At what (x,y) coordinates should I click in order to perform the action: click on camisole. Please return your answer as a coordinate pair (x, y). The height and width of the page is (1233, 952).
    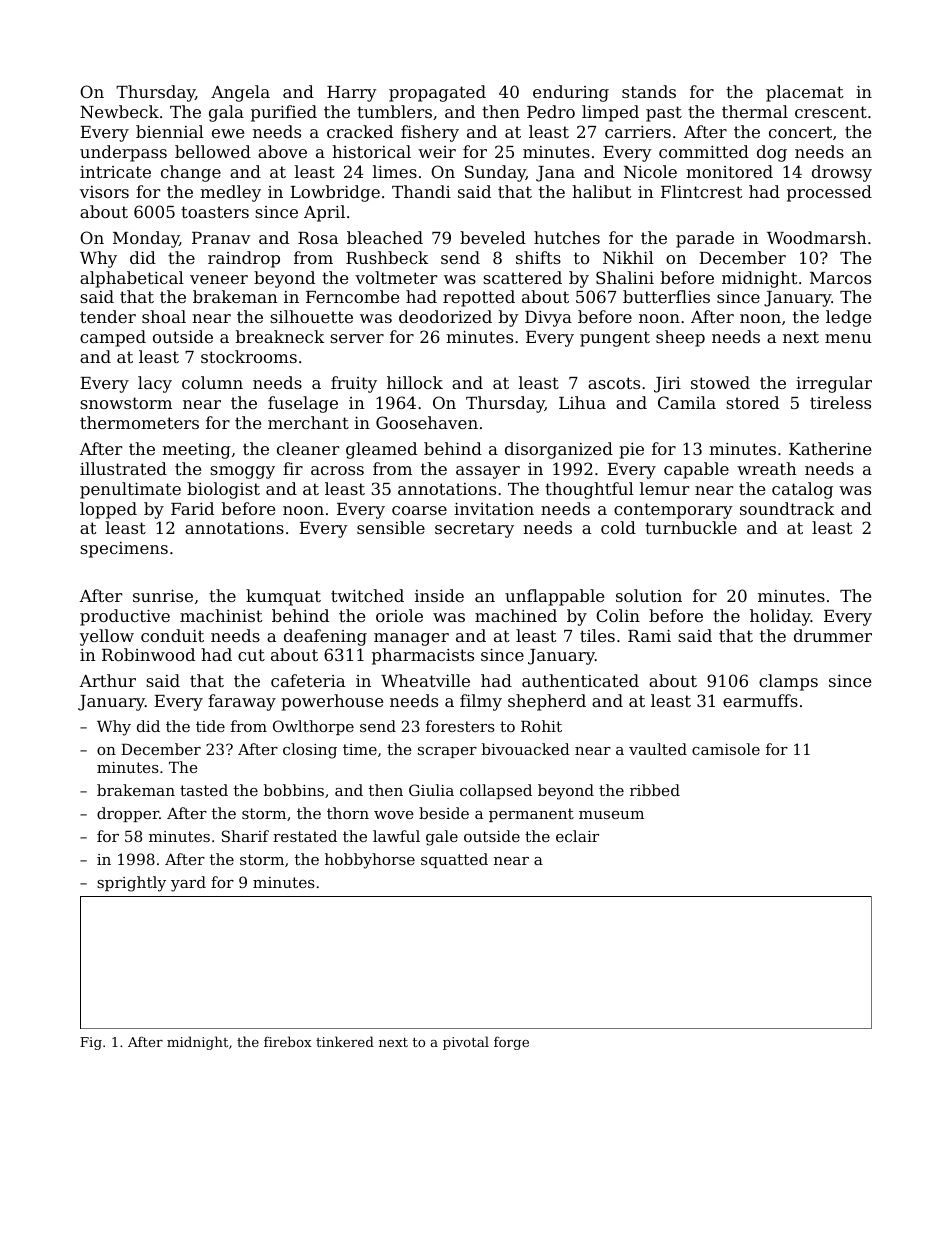
    Looking at the image, I should click on (726, 749).
